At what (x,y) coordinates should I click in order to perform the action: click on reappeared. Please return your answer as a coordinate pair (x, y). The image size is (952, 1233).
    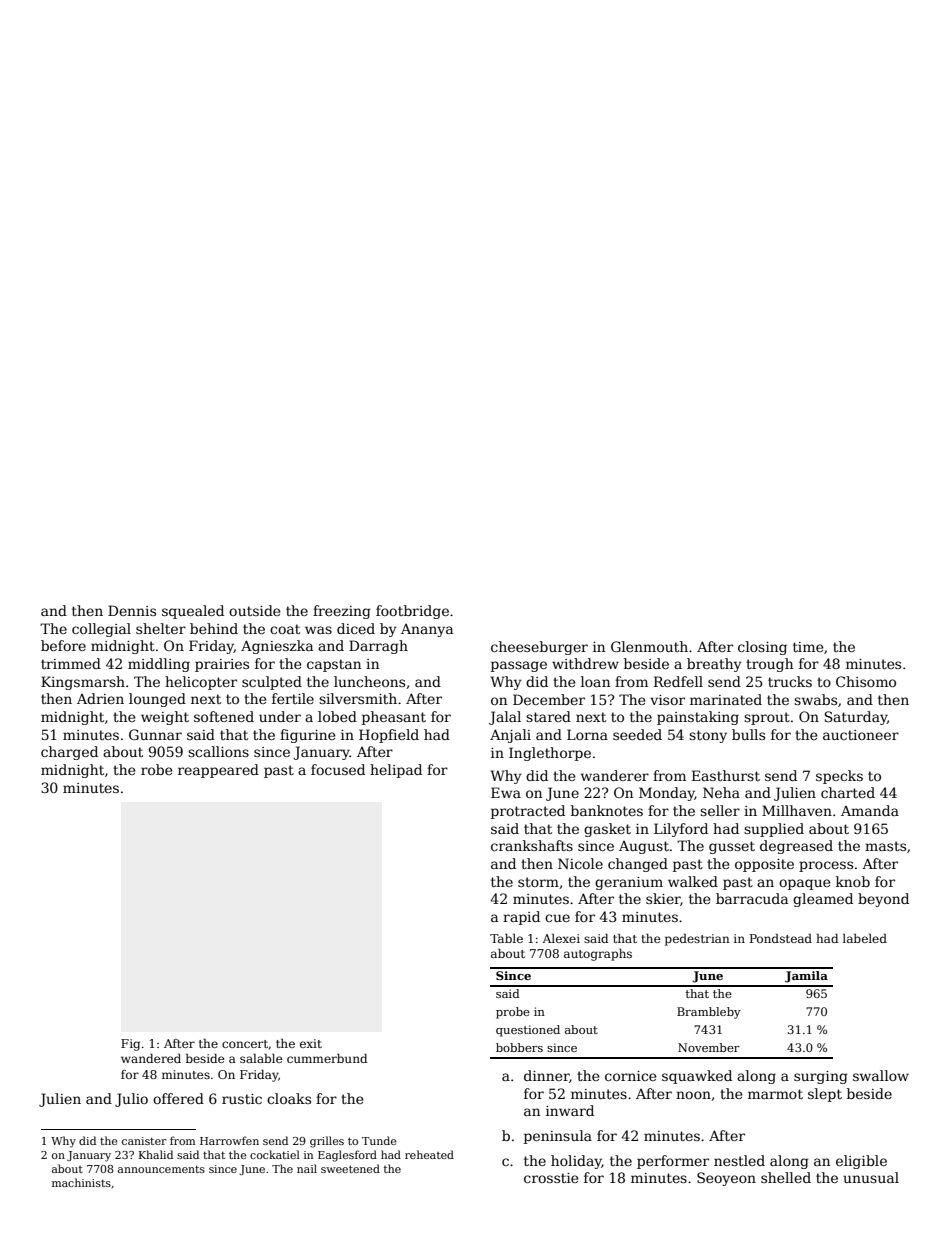
    Looking at the image, I should click on (218, 771).
